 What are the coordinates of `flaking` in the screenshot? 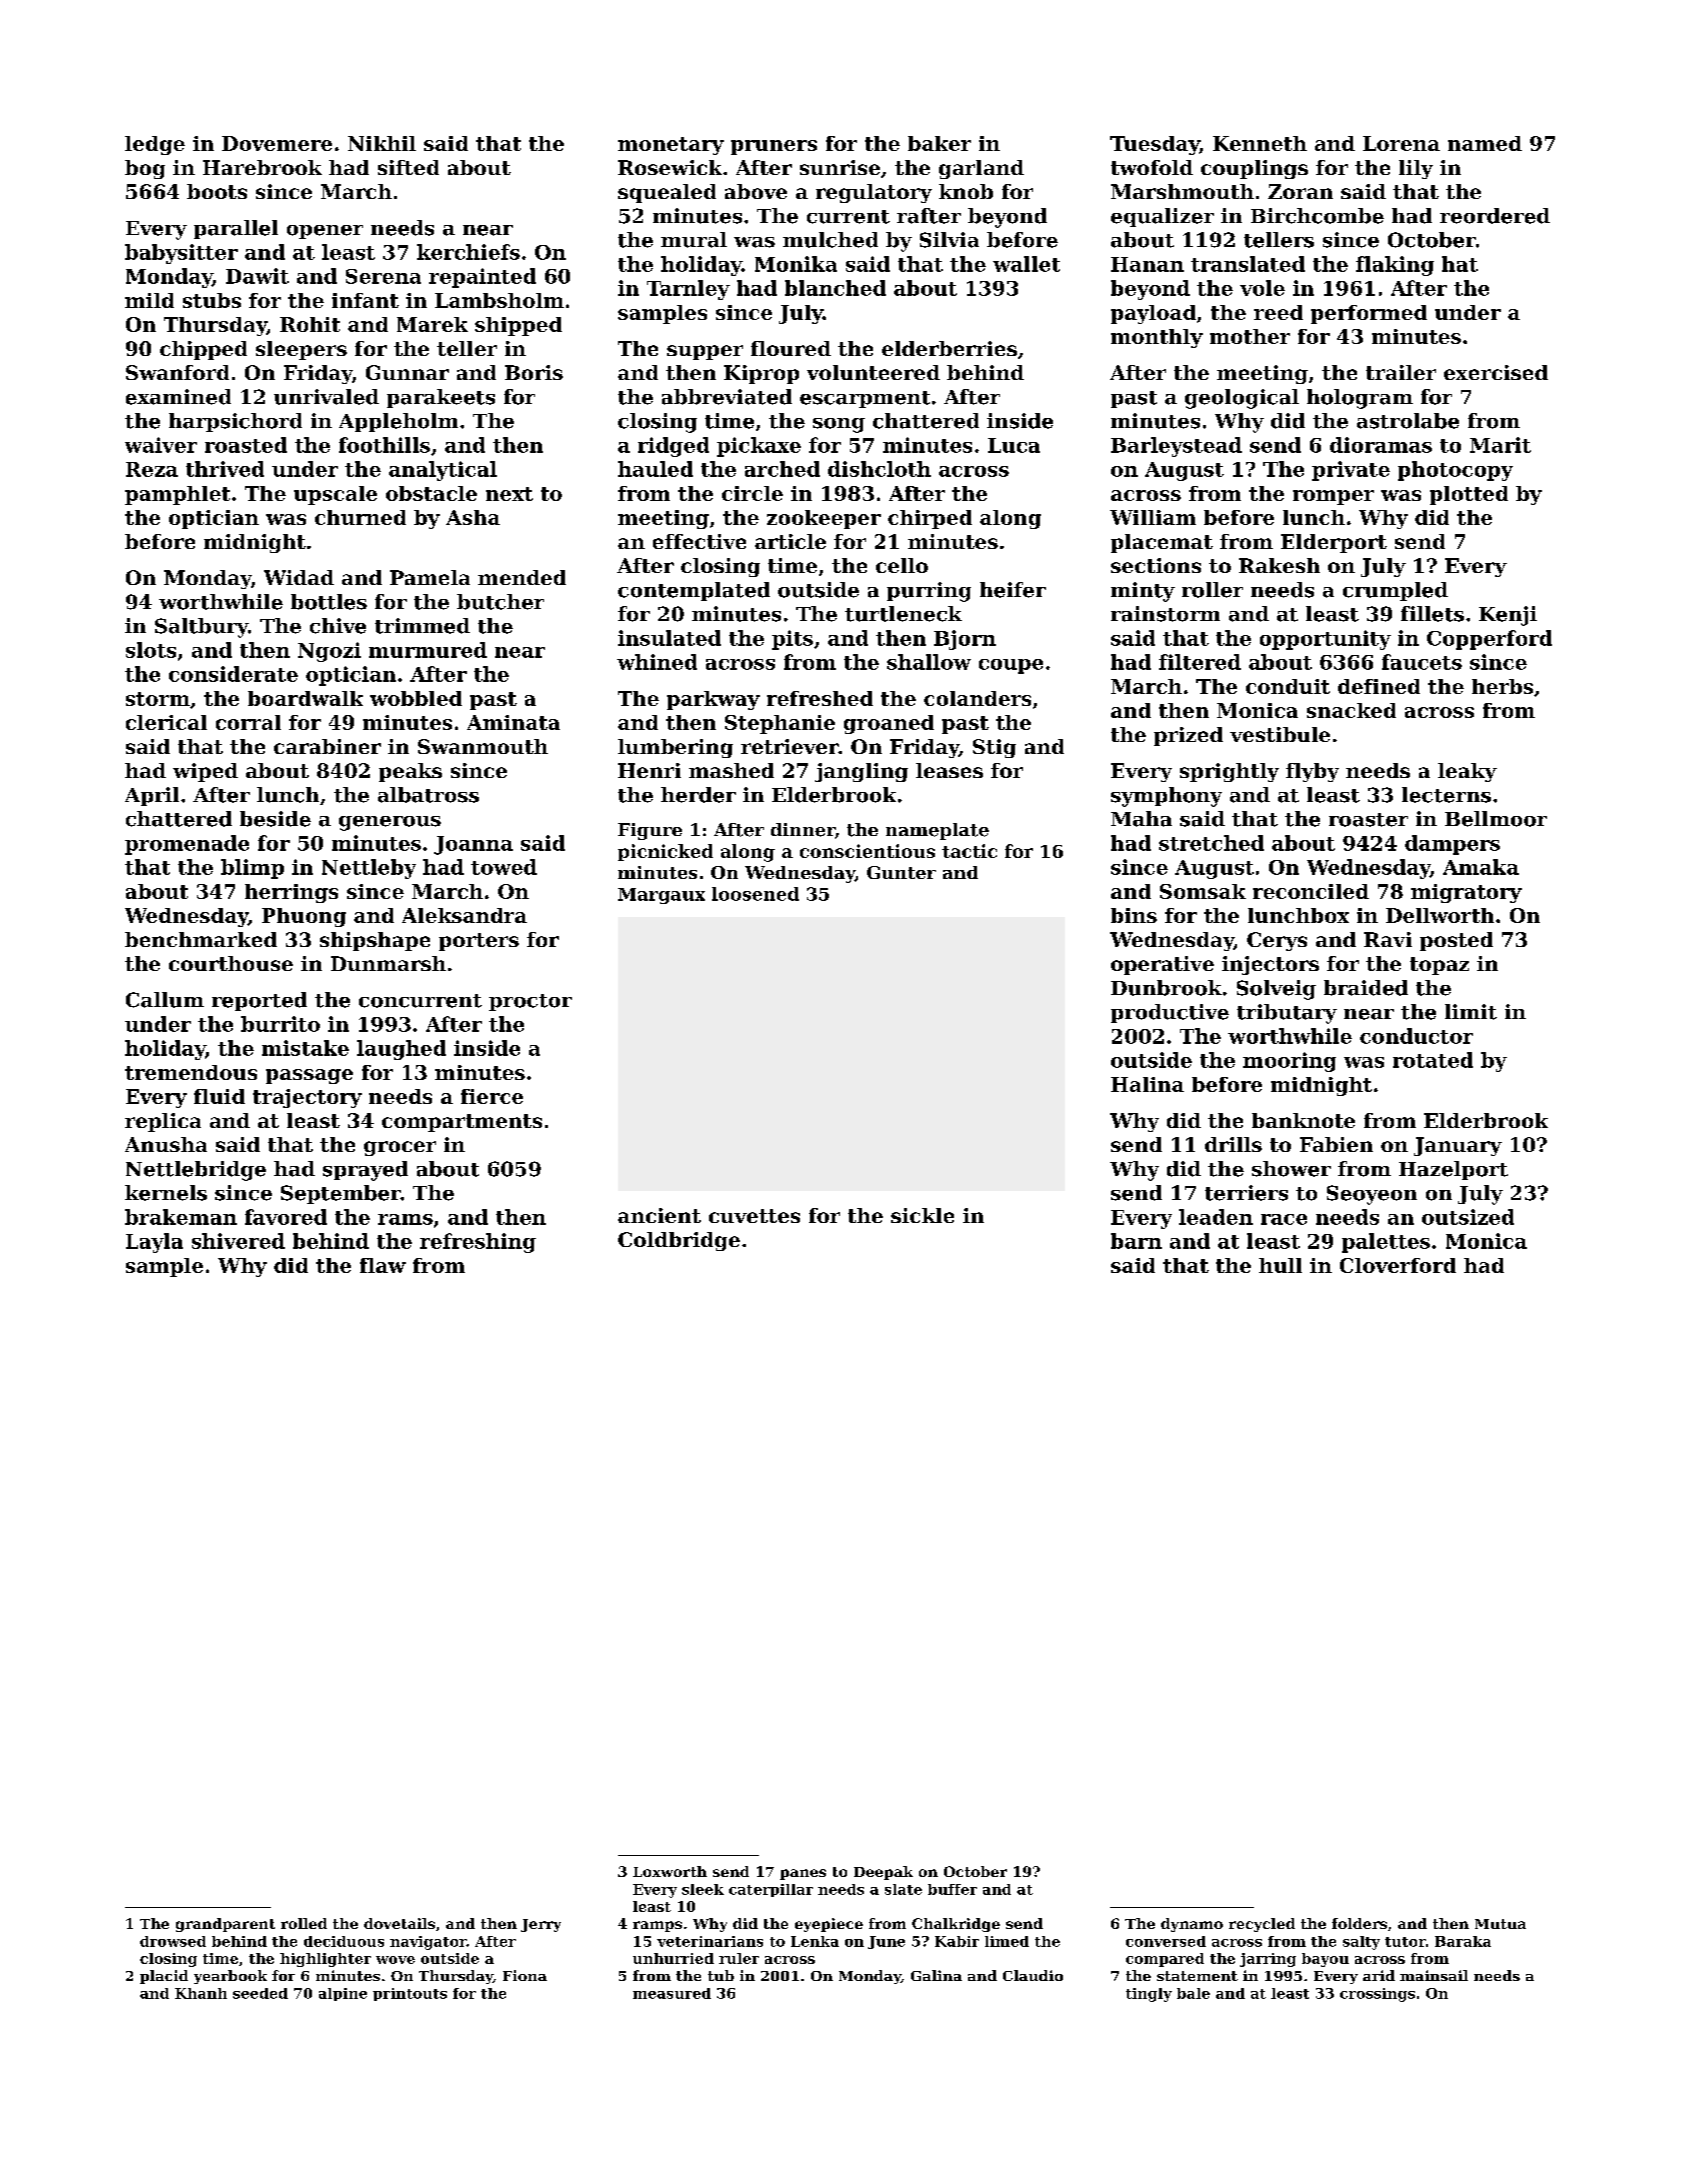 It's located at (1395, 266).
